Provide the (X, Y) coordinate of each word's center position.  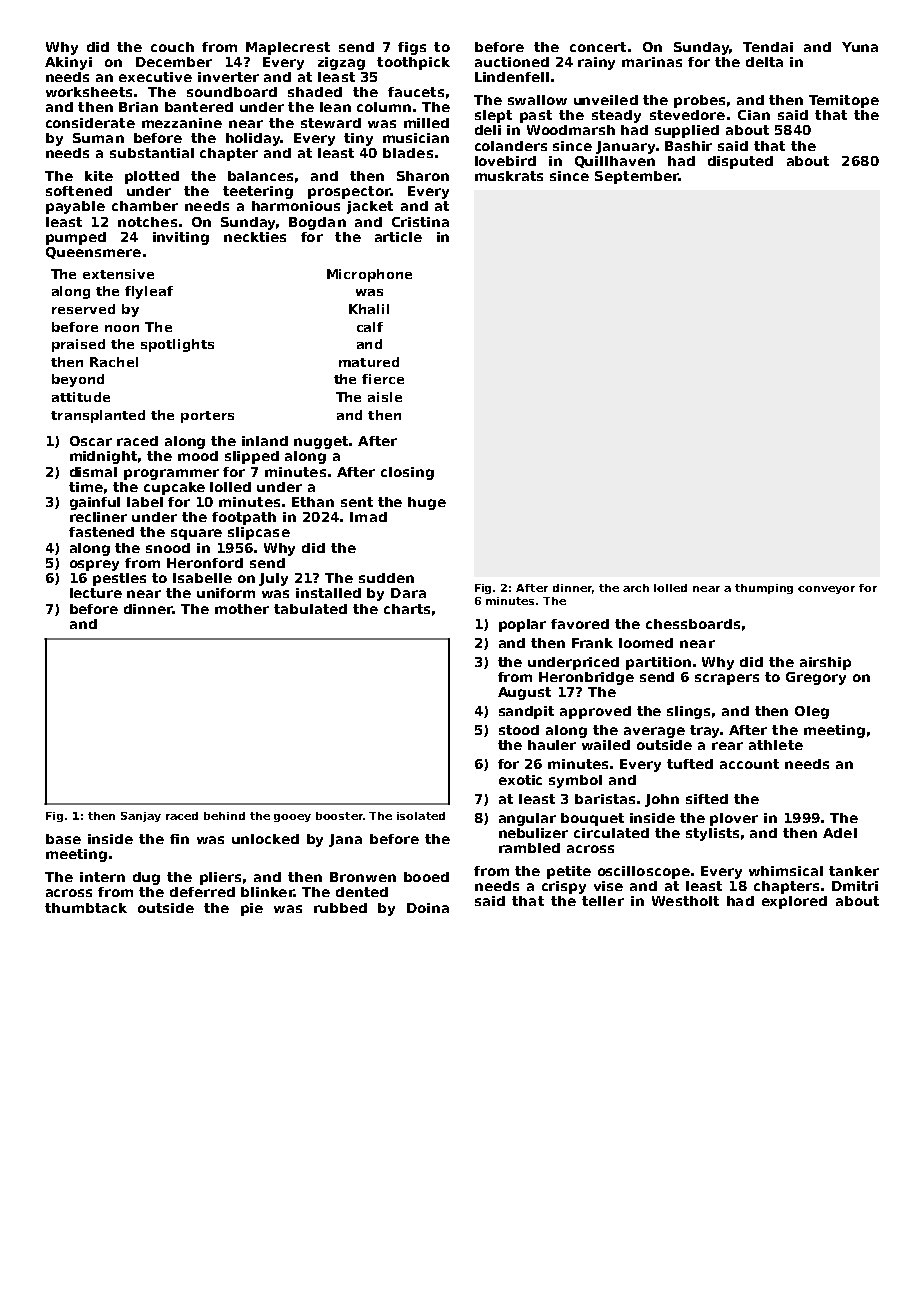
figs (412, 48)
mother (242, 609)
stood (519, 730)
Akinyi (68, 63)
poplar (522, 625)
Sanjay (141, 817)
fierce (383, 379)
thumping (764, 589)
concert (598, 47)
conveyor (826, 590)
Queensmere (93, 253)
